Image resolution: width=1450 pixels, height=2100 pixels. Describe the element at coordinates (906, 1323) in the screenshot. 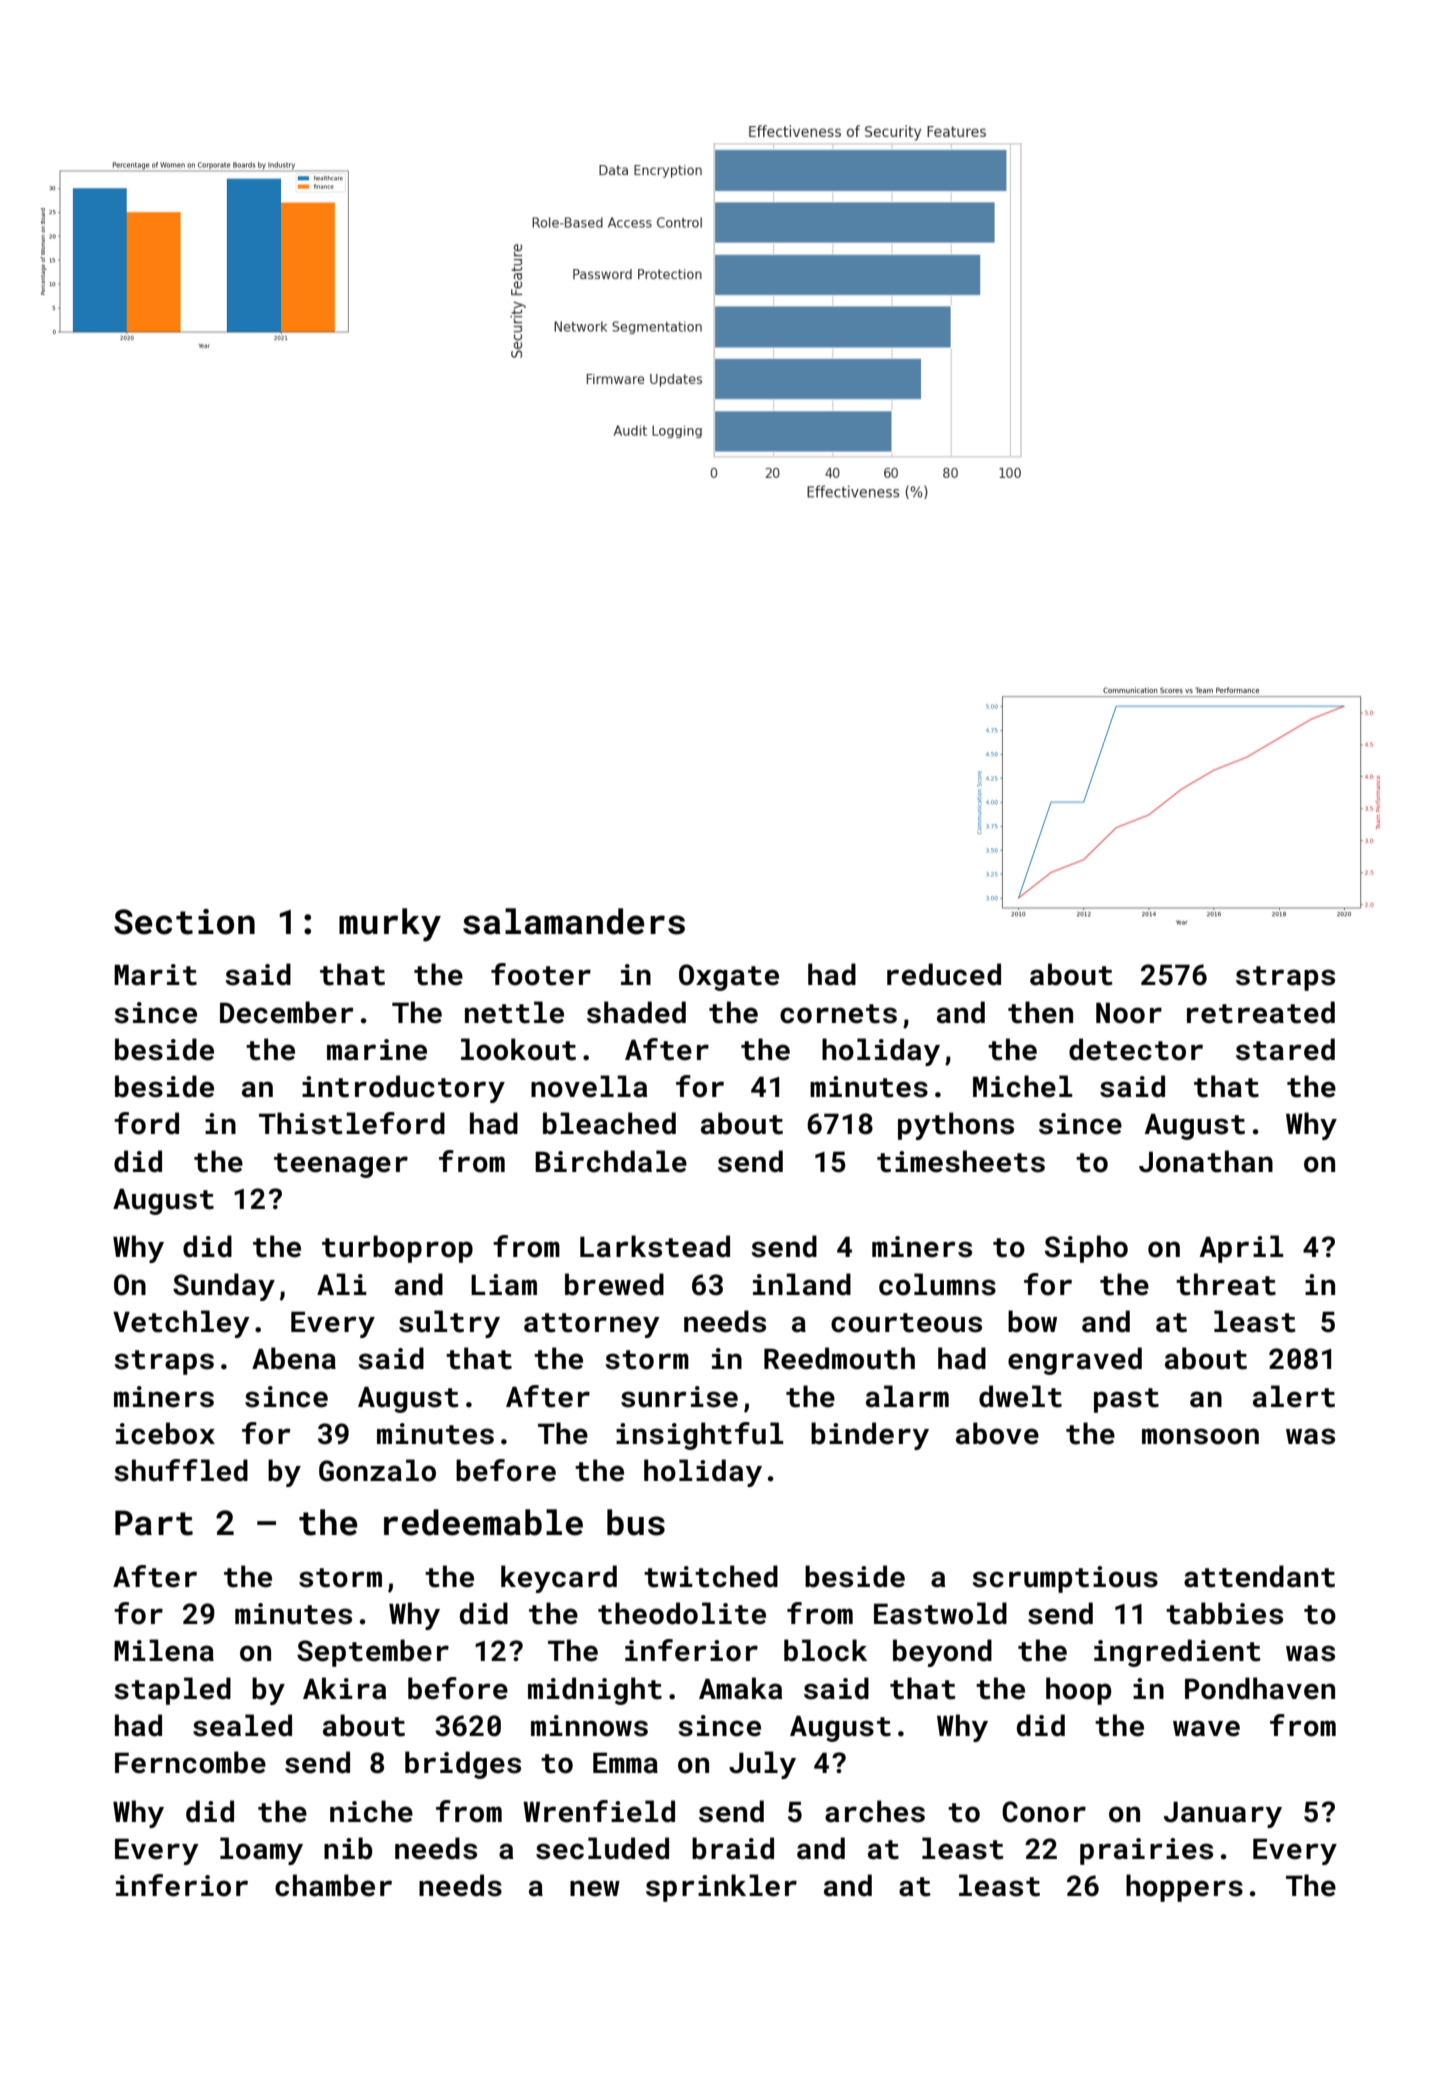

I see `courteous` at that location.
